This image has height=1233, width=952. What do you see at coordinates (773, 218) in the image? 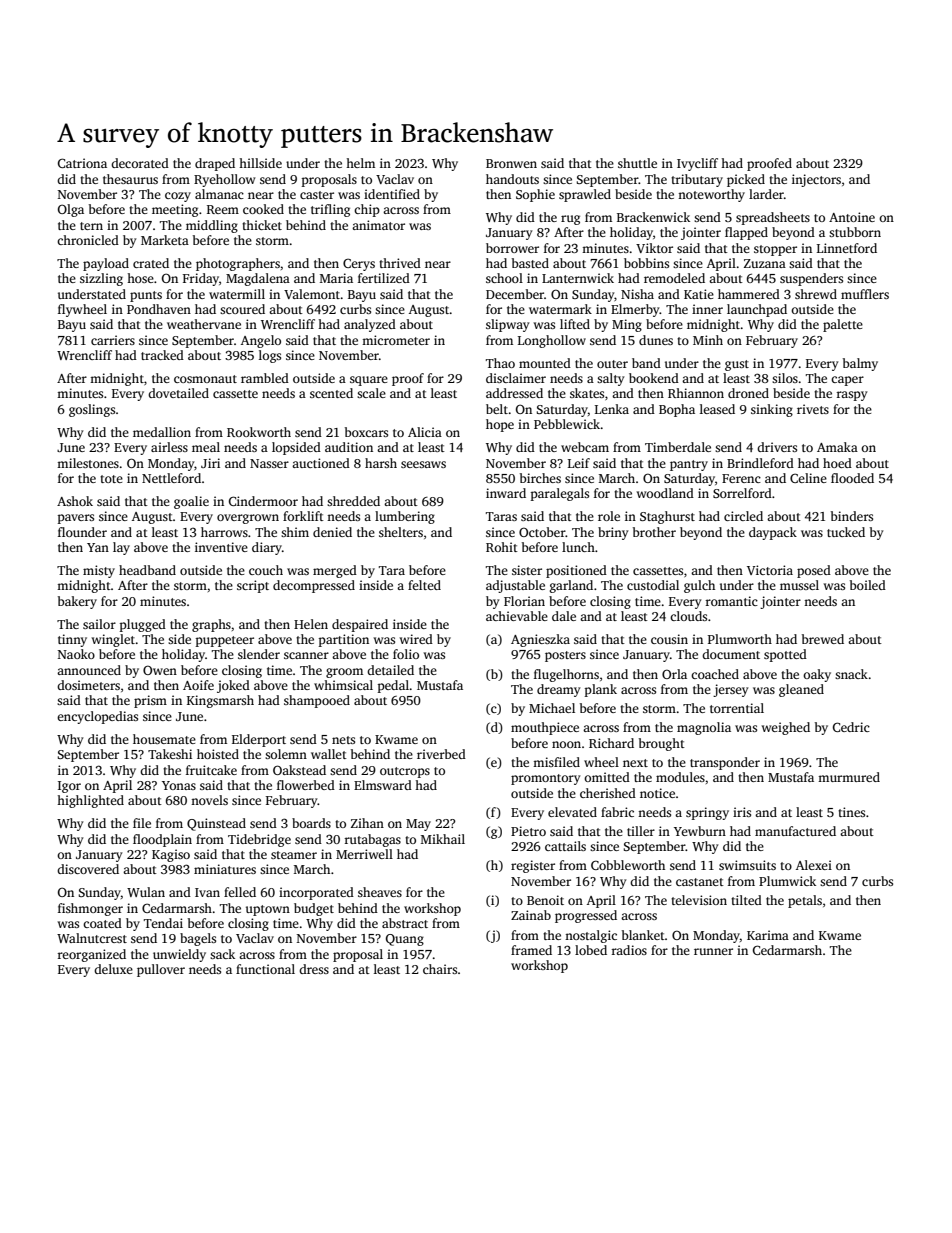
I see `spreadsheets` at bounding box center [773, 218].
